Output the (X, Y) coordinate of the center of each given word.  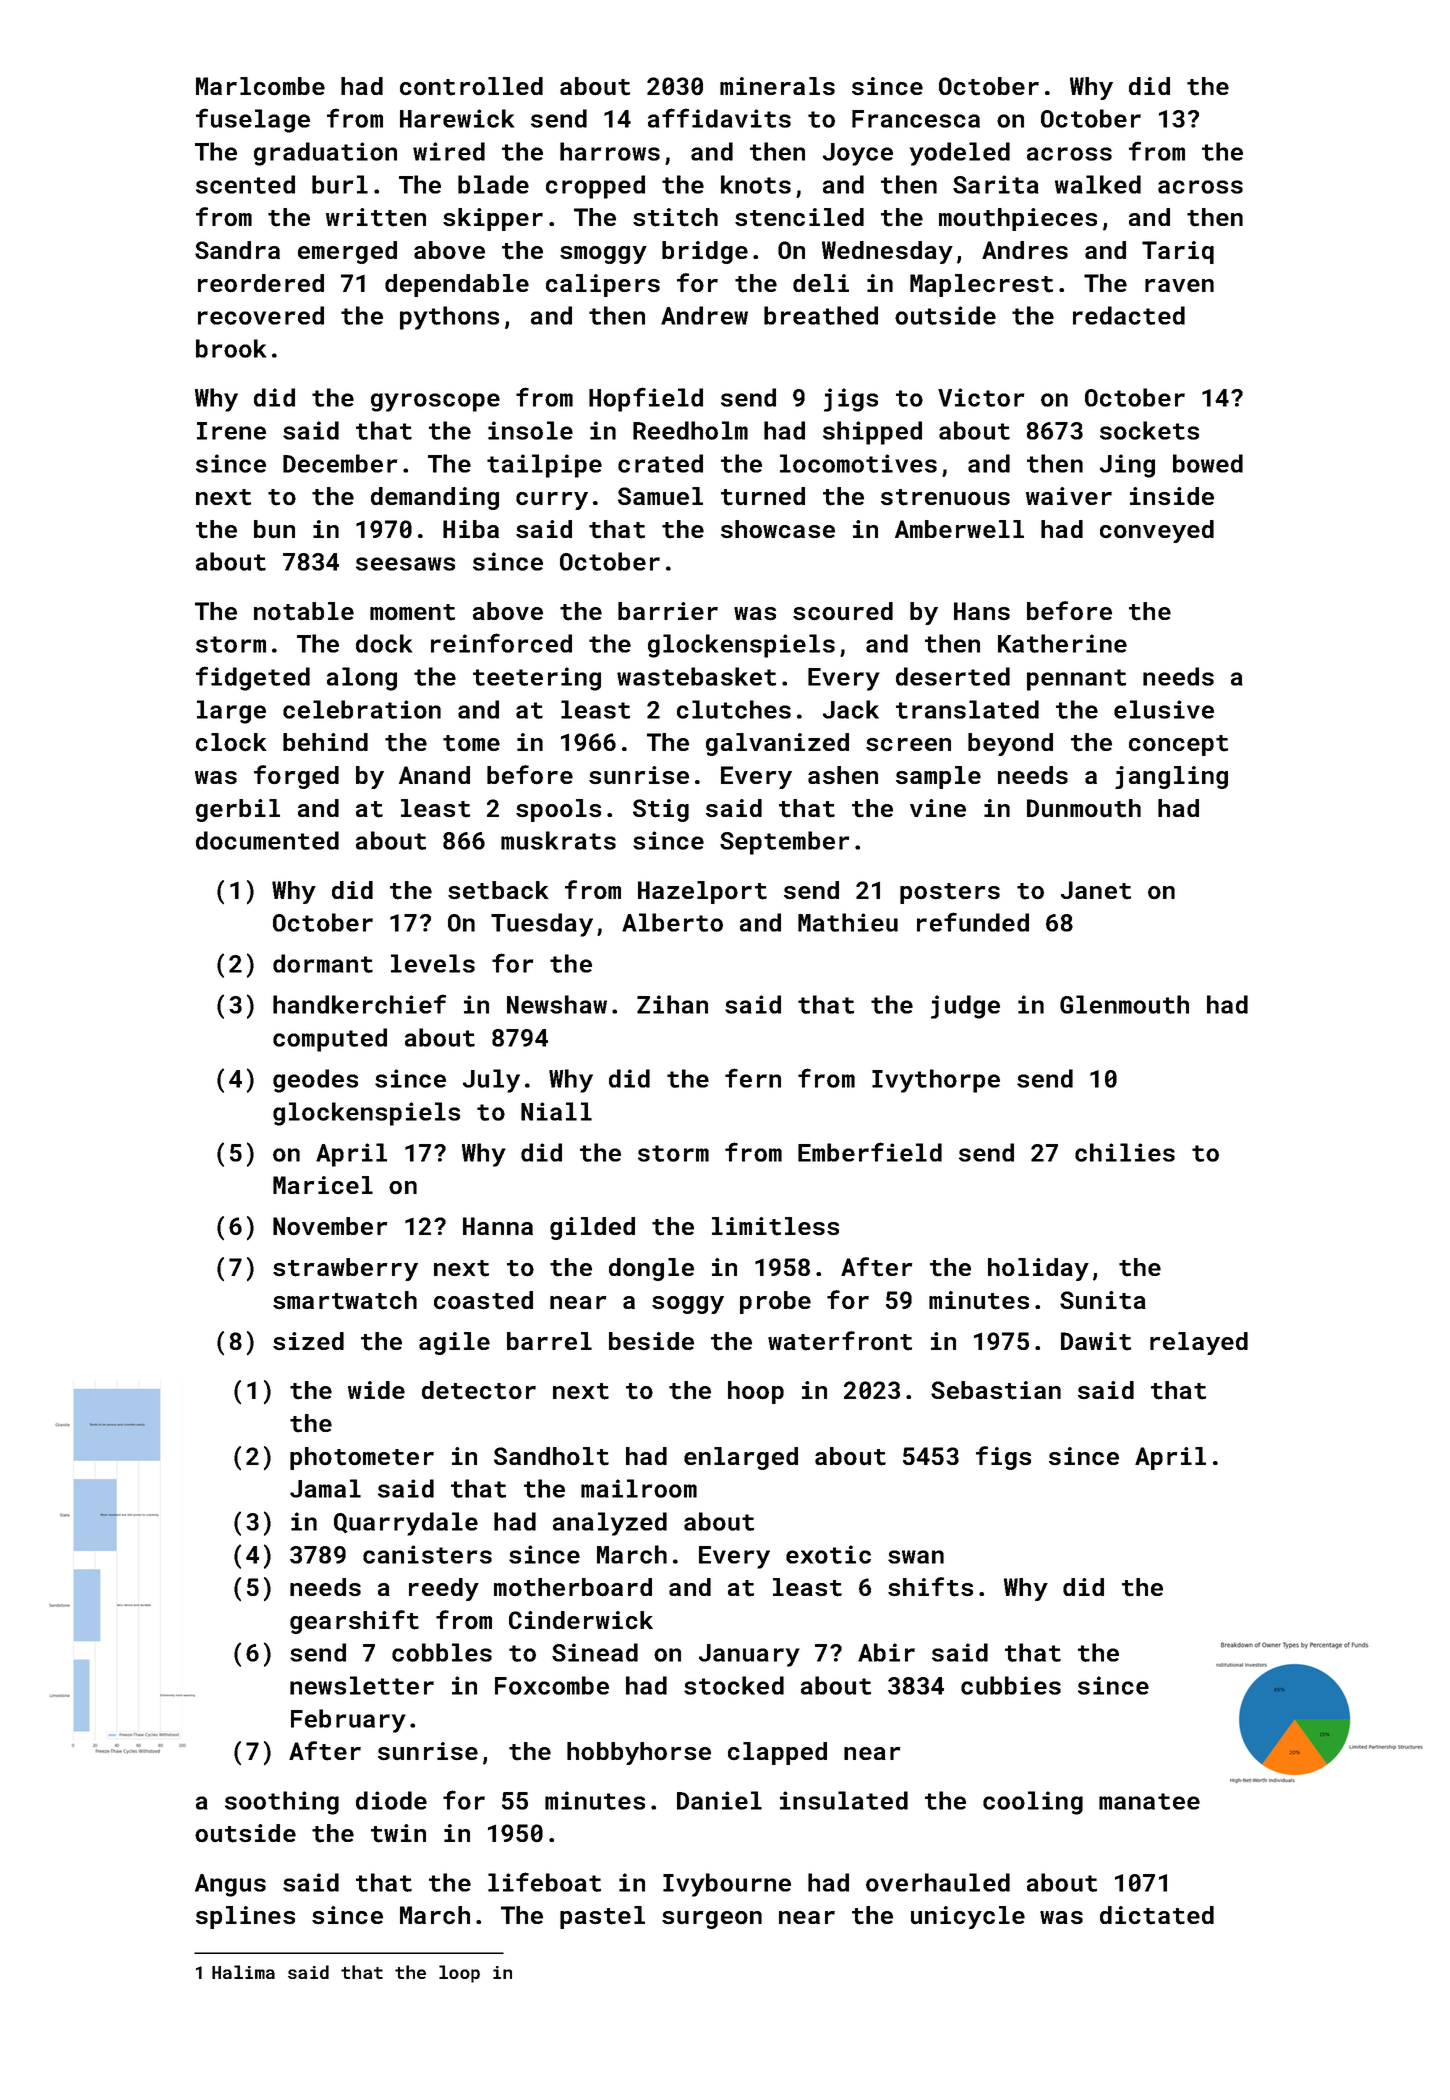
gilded (592, 1228)
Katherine (1062, 643)
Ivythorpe (936, 1081)
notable (304, 611)
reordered (261, 283)
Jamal (325, 1488)
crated (660, 463)
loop (459, 1974)
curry (552, 501)
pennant (1076, 680)
